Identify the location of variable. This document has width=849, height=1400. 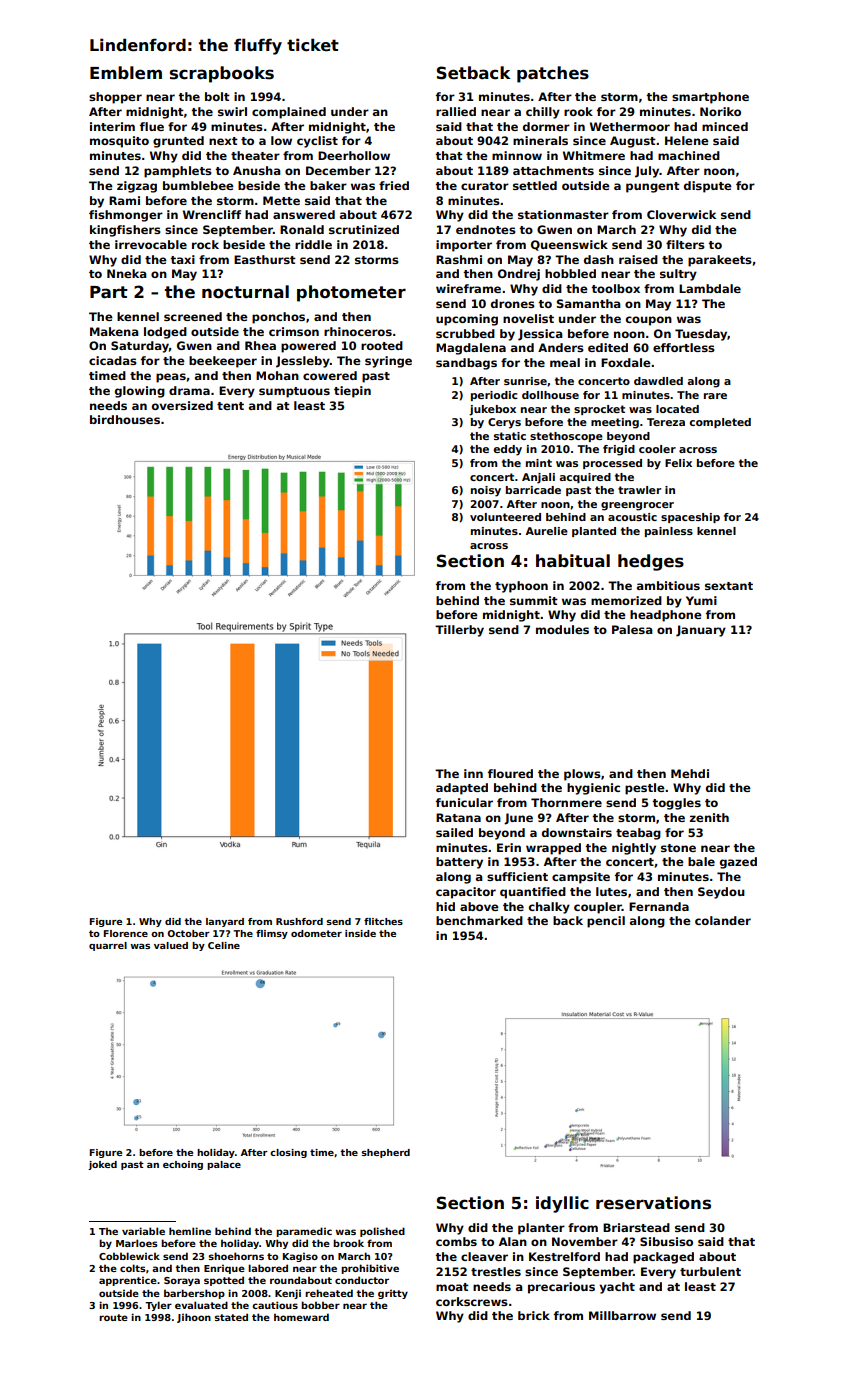
(143, 1231).
